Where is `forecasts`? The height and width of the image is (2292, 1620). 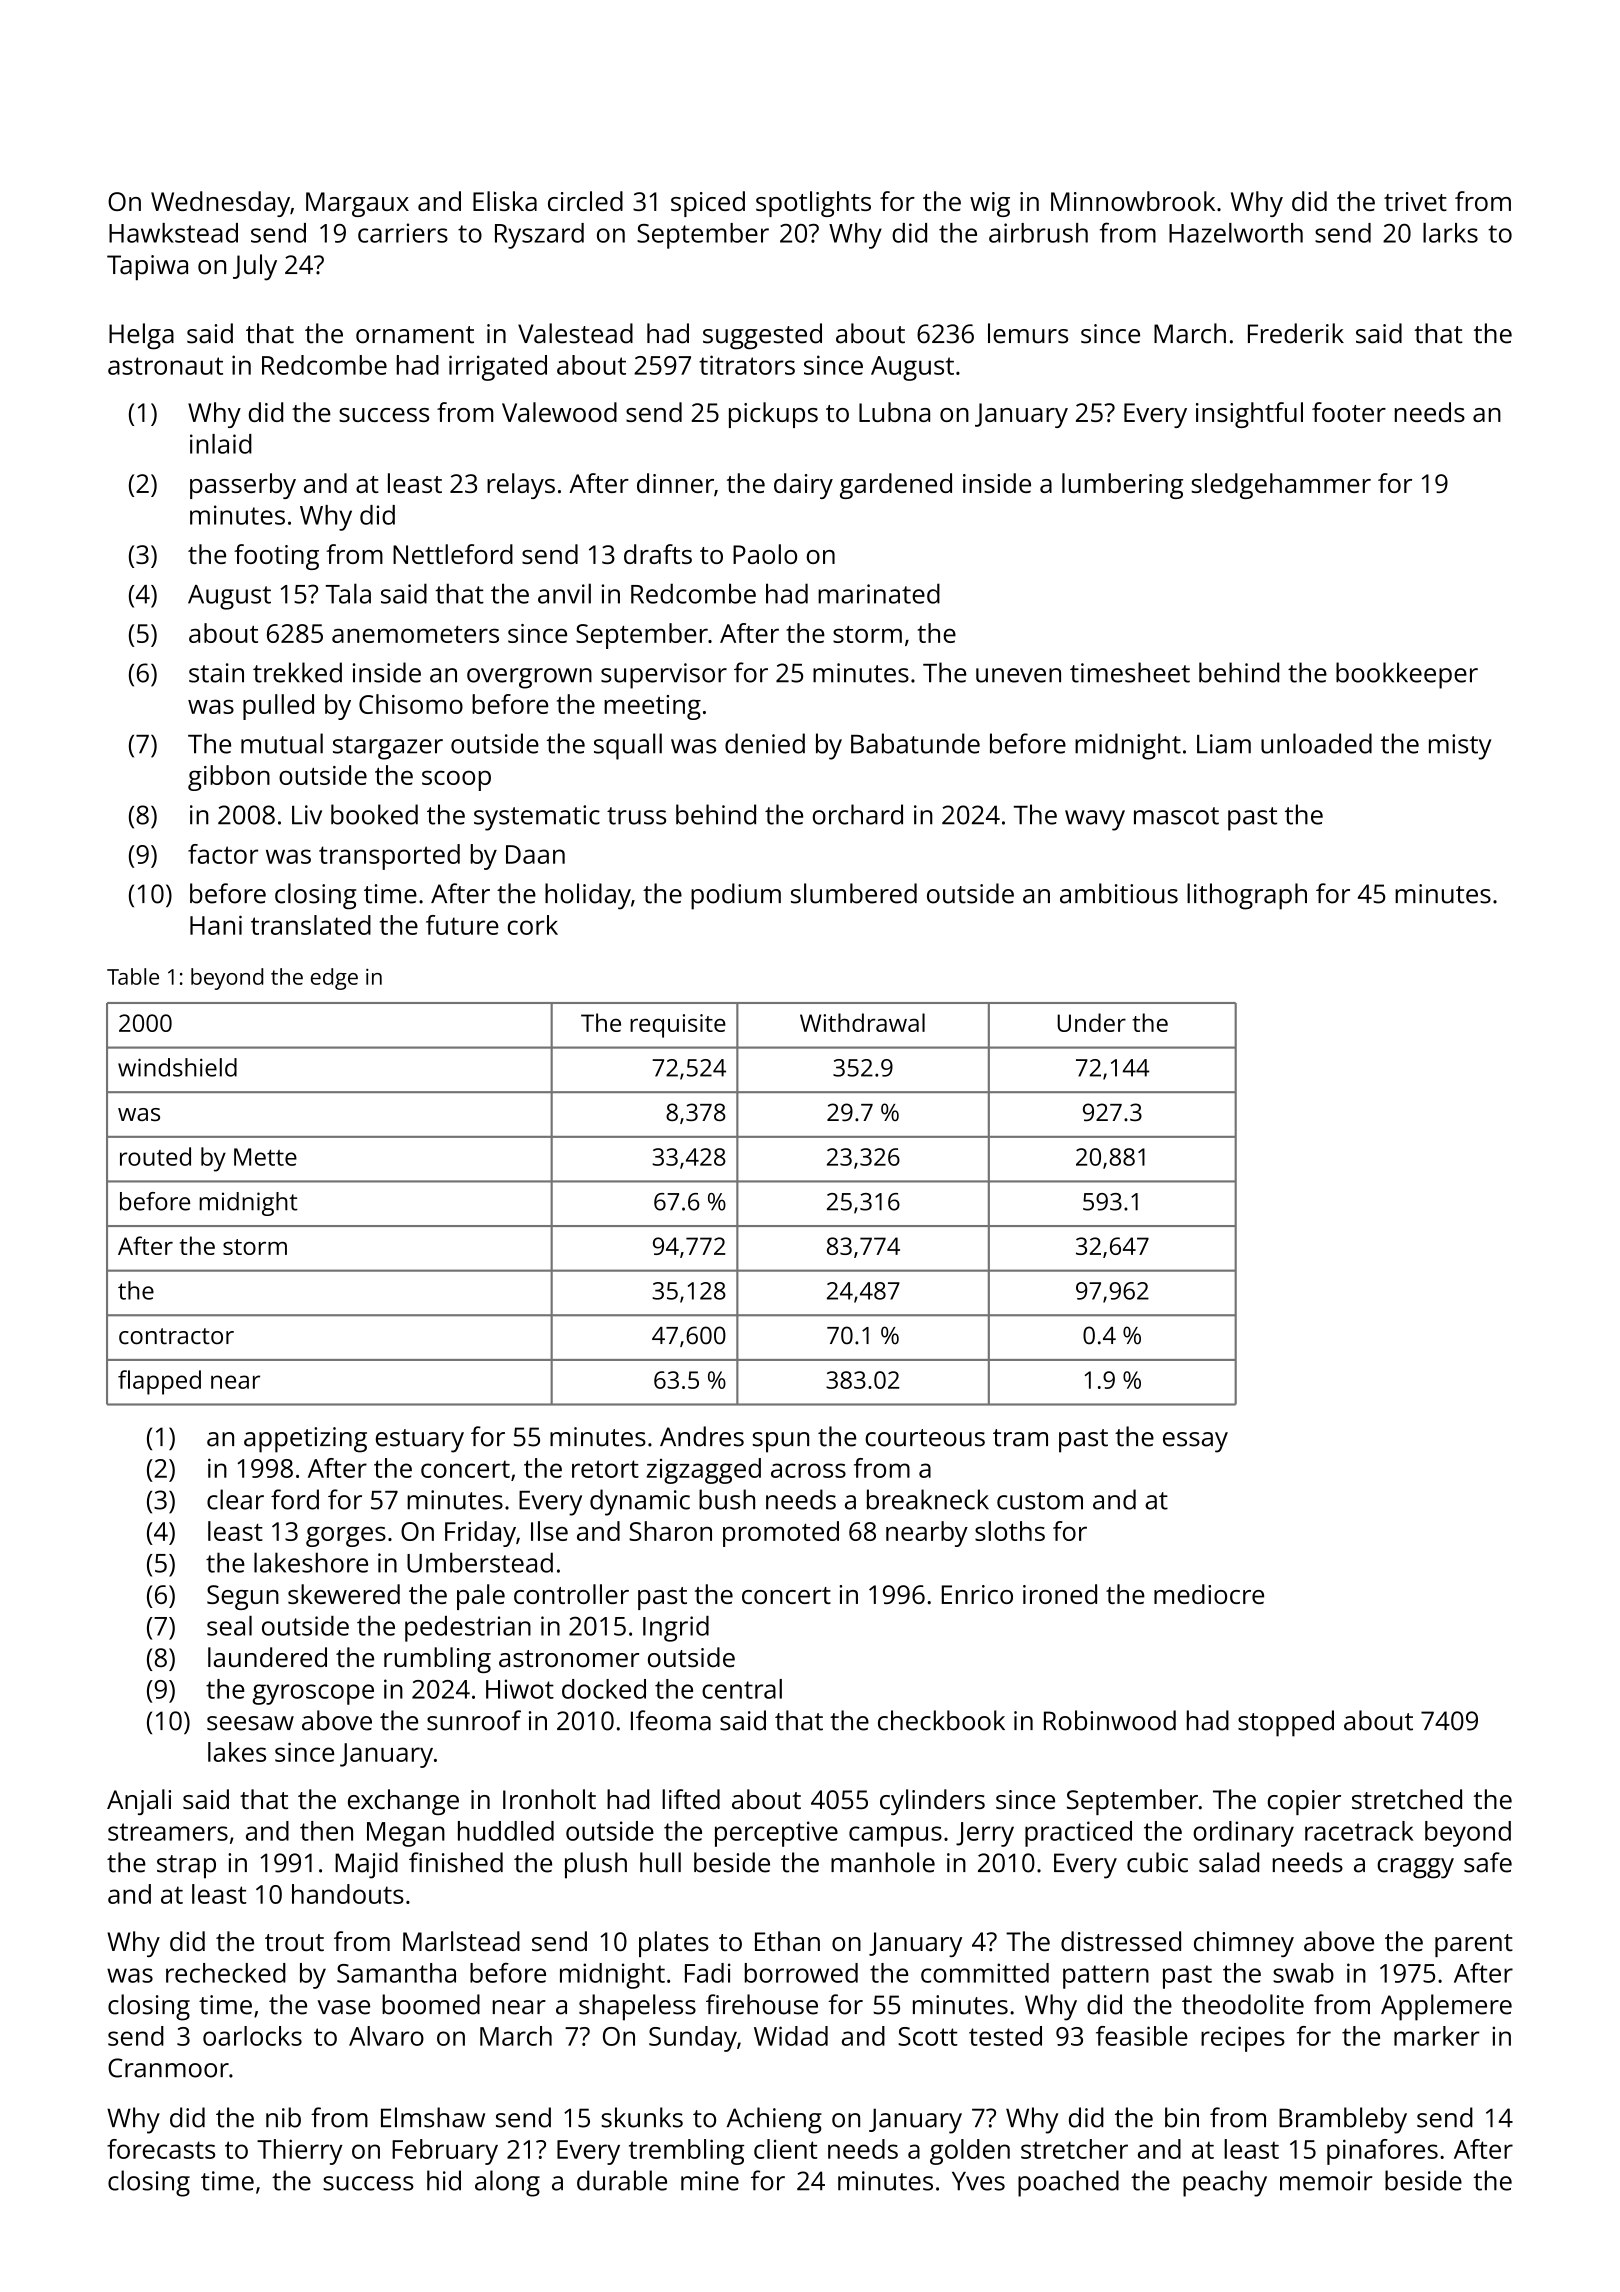 forecasts is located at coordinates (161, 2149).
